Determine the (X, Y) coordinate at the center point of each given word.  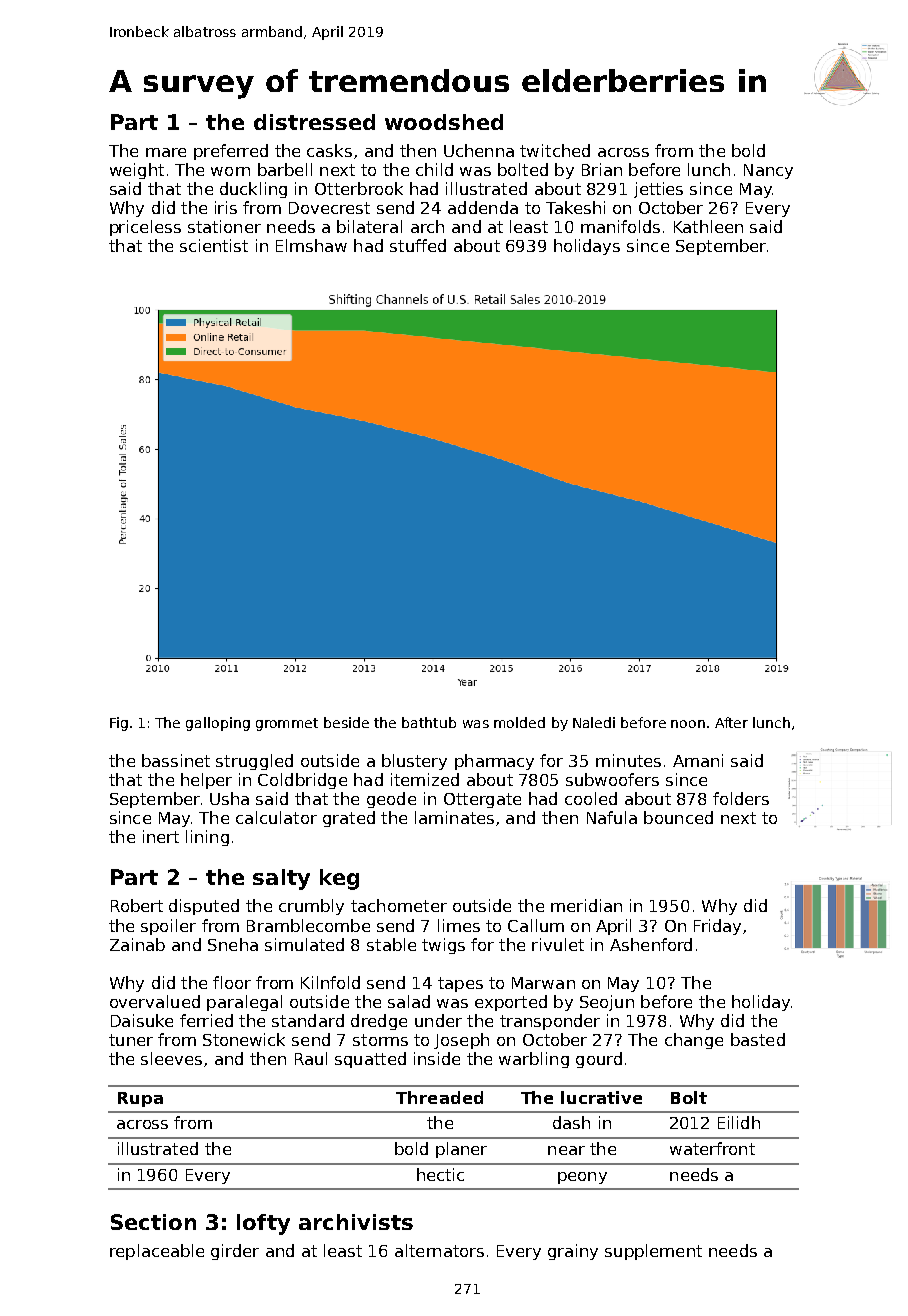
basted (758, 1039)
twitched (555, 150)
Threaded (439, 1097)
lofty (263, 1224)
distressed (314, 122)
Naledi (594, 722)
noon (688, 724)
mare (166, 152)
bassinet (176, 760)
